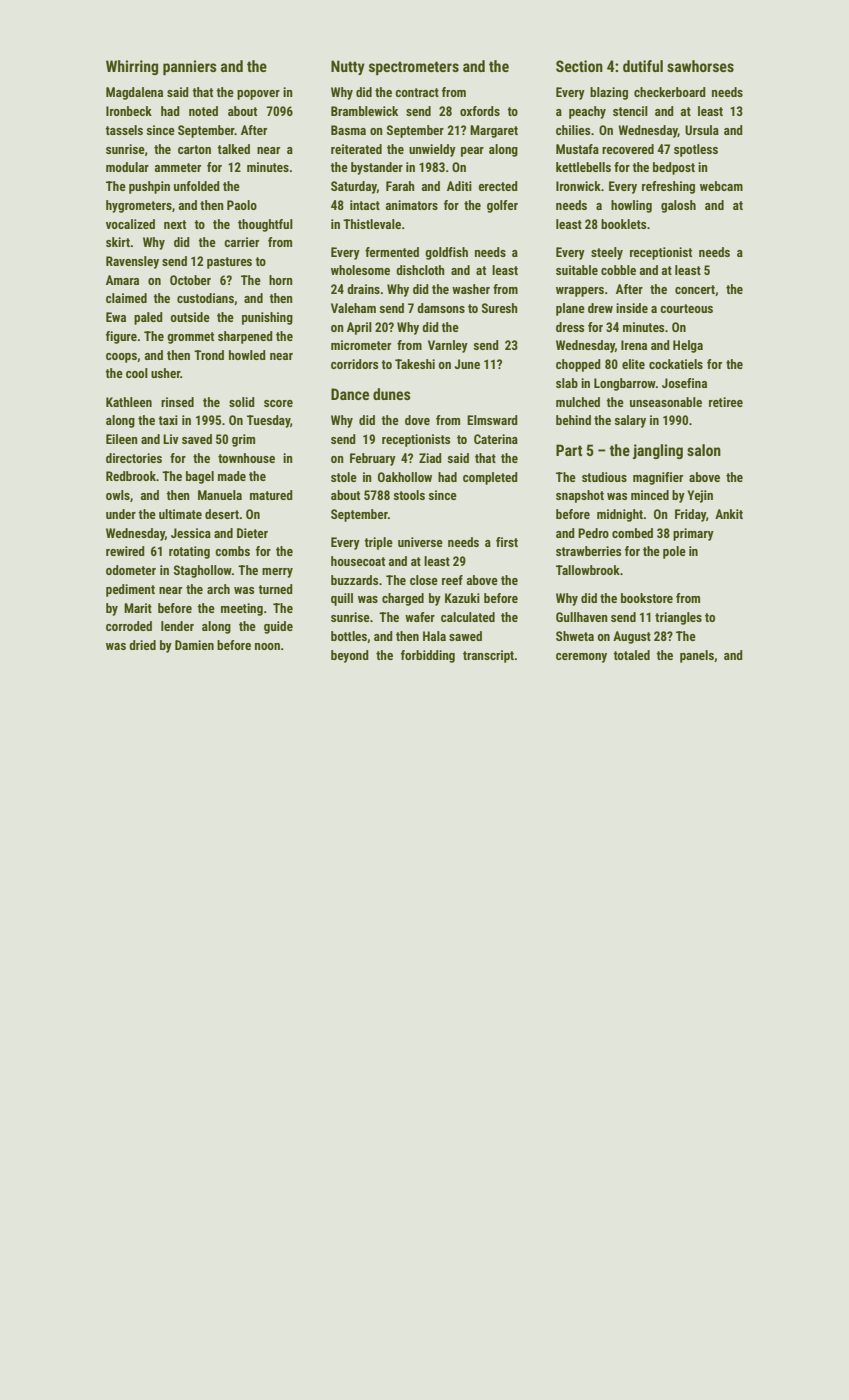 Image resolution: width=849 pixels, height=1400 pixels. I want to click on transcript, so click(488, 656).
